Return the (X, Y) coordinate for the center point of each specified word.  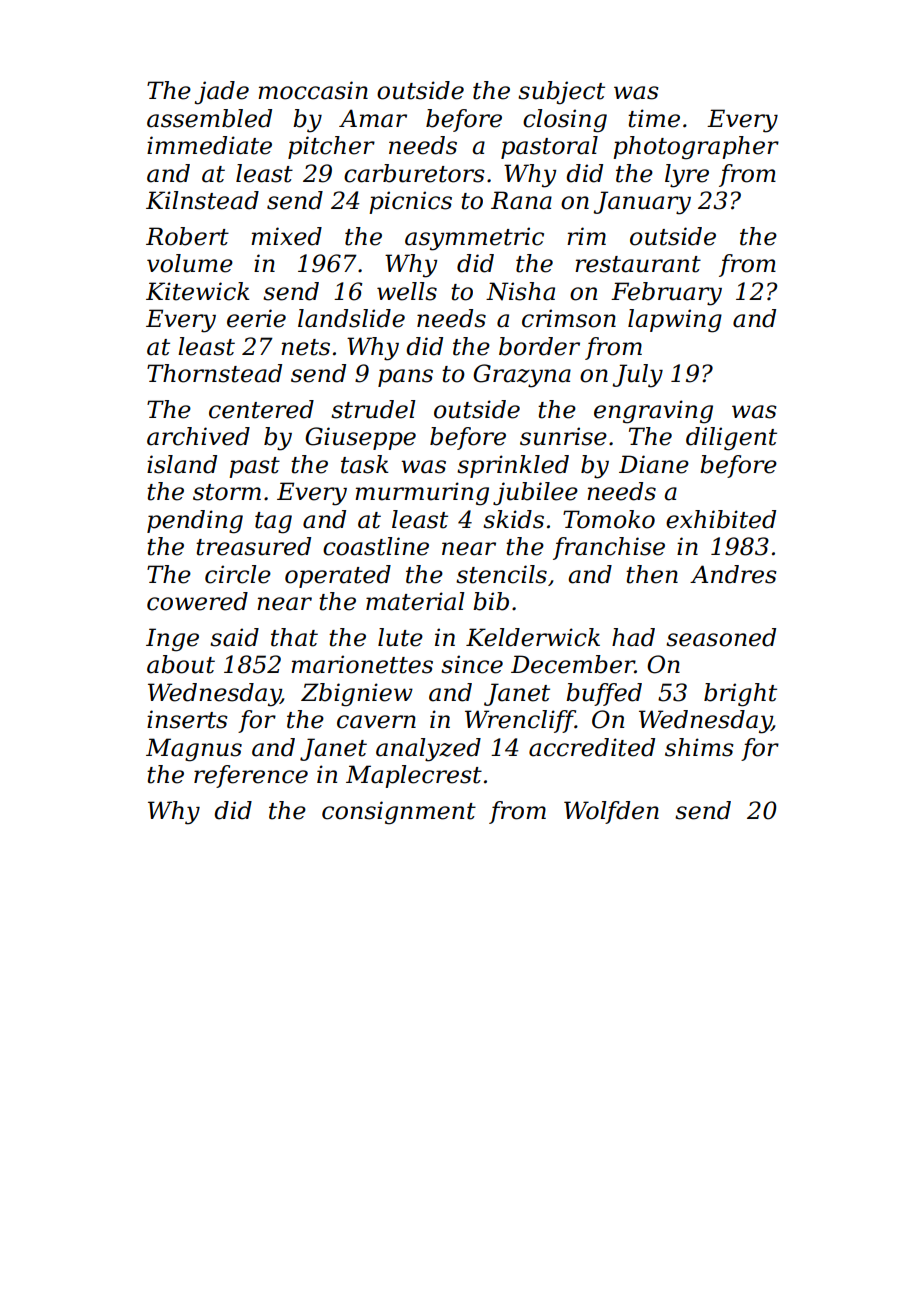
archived (198, 436)
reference (251, 776)
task (365, 464)
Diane (654, 464)
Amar (373, 118)
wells (407, 291)
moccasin (313, 90)
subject (561, 93)
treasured (253, 546)
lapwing (675, 321)
